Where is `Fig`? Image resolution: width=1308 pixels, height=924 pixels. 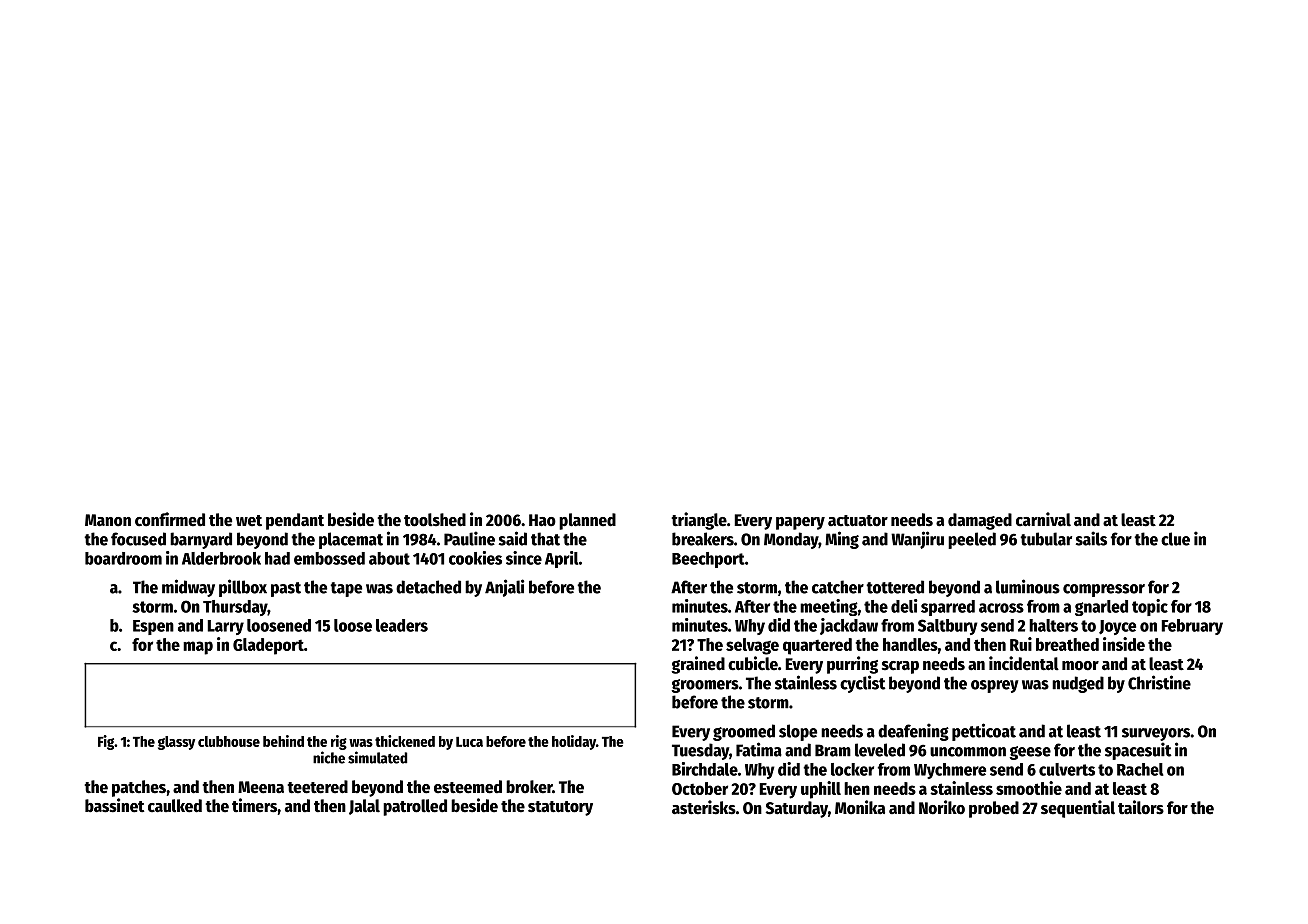 Fig is located at coordinates (106, 742).
